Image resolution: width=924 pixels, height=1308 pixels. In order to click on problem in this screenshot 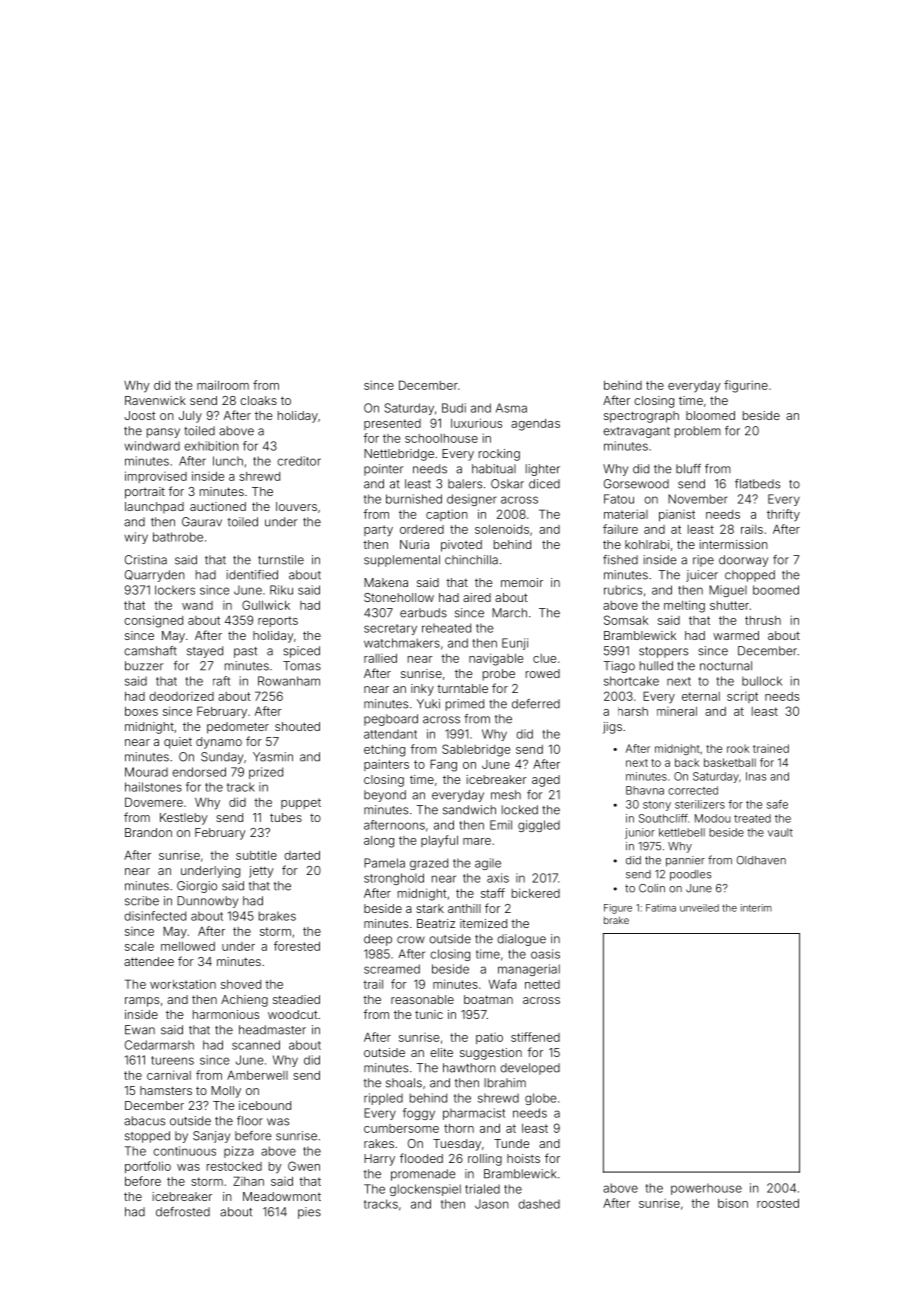, I will do `click(698, 432)`.
